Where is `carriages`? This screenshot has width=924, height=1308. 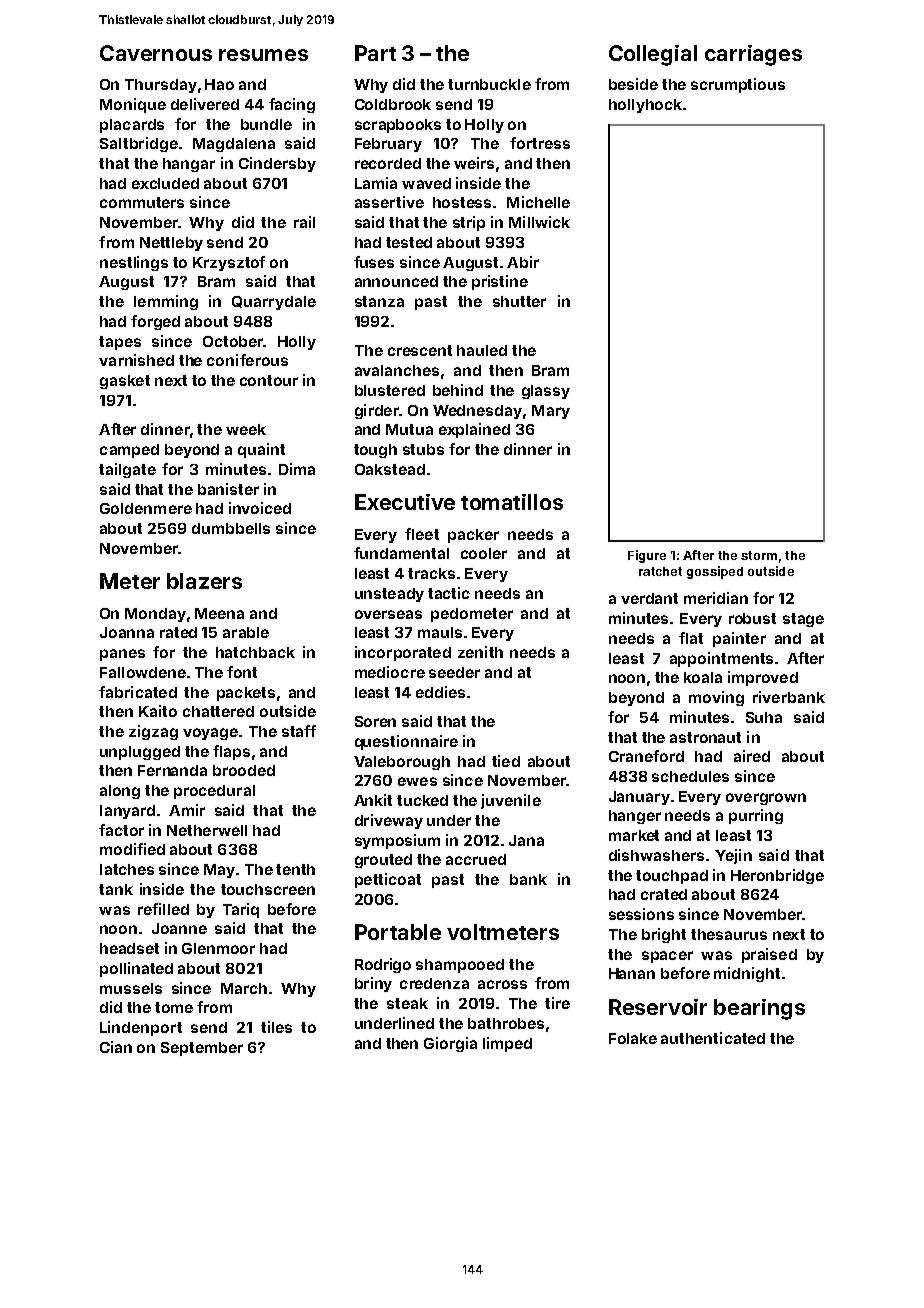
carriages is located at coordinates (753, 55).
